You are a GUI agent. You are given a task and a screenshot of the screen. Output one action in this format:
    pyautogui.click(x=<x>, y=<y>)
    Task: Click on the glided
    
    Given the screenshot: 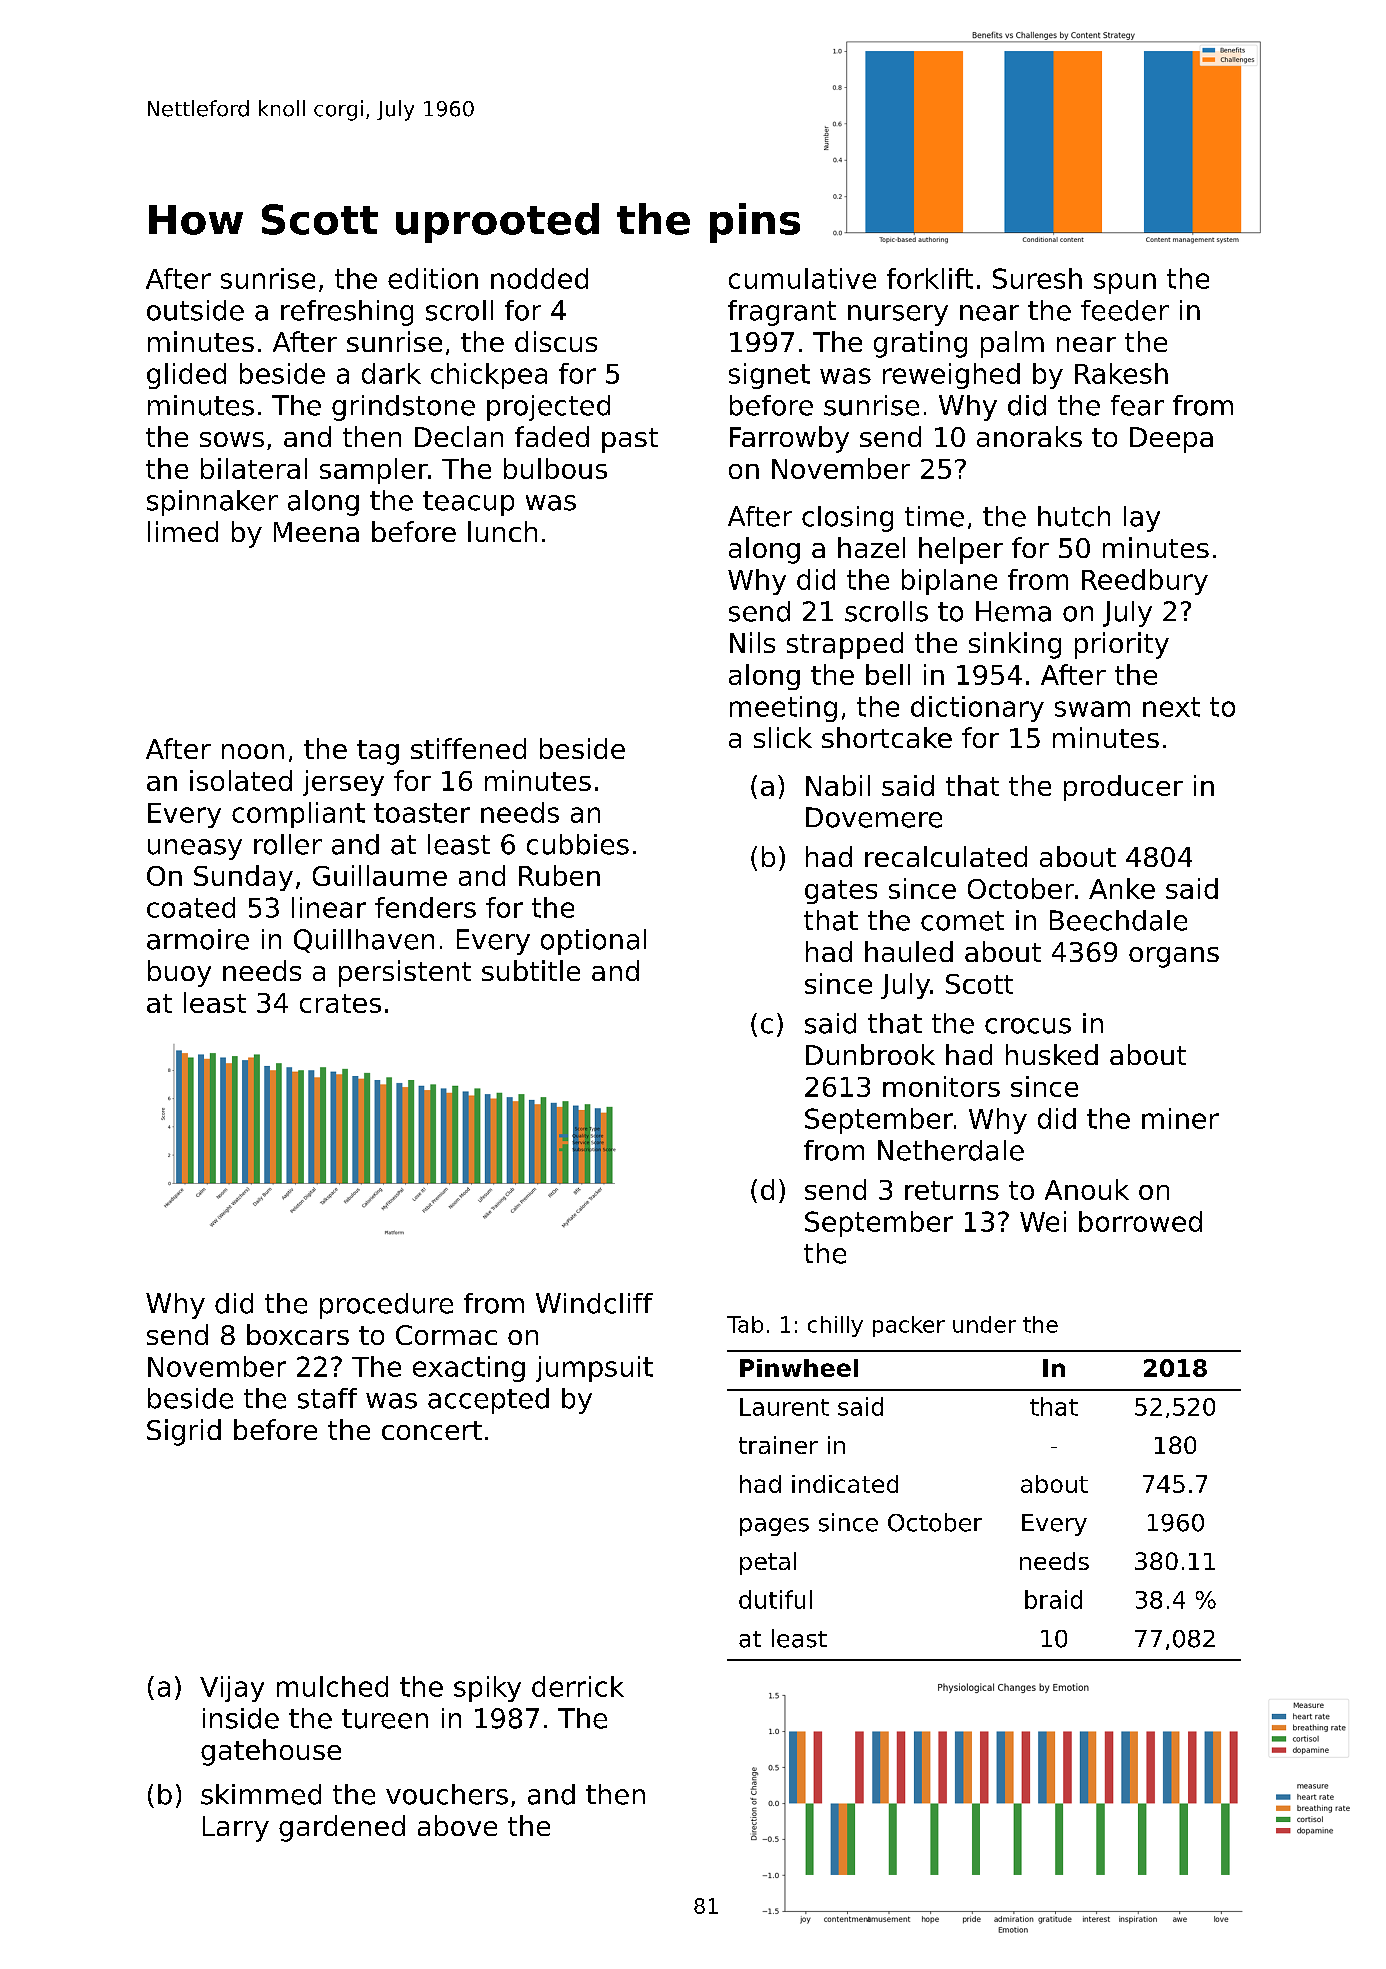 What is the action you would take?
    pyautogui.click(x=186, y=376)
